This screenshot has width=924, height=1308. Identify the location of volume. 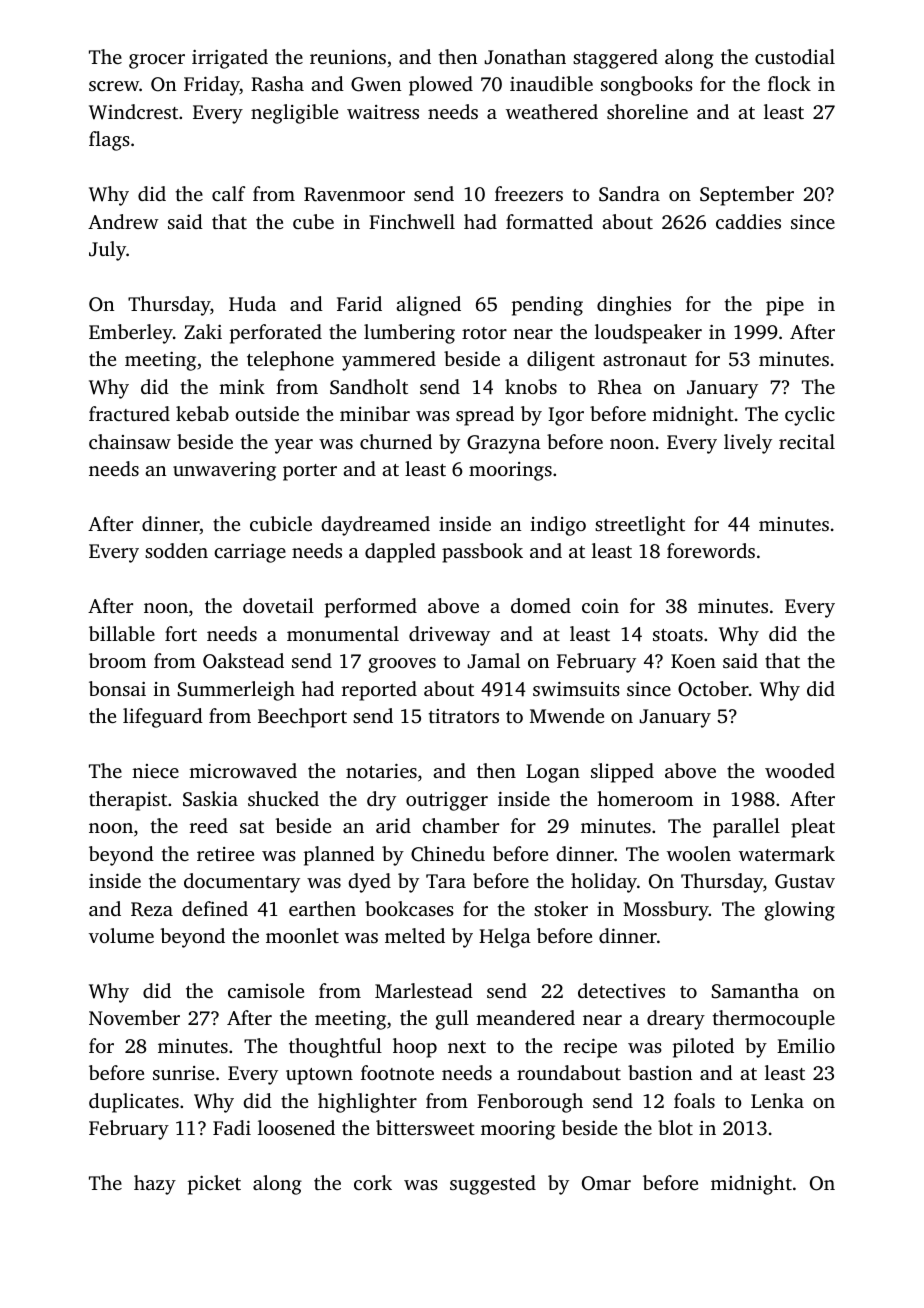
(121, 935).
